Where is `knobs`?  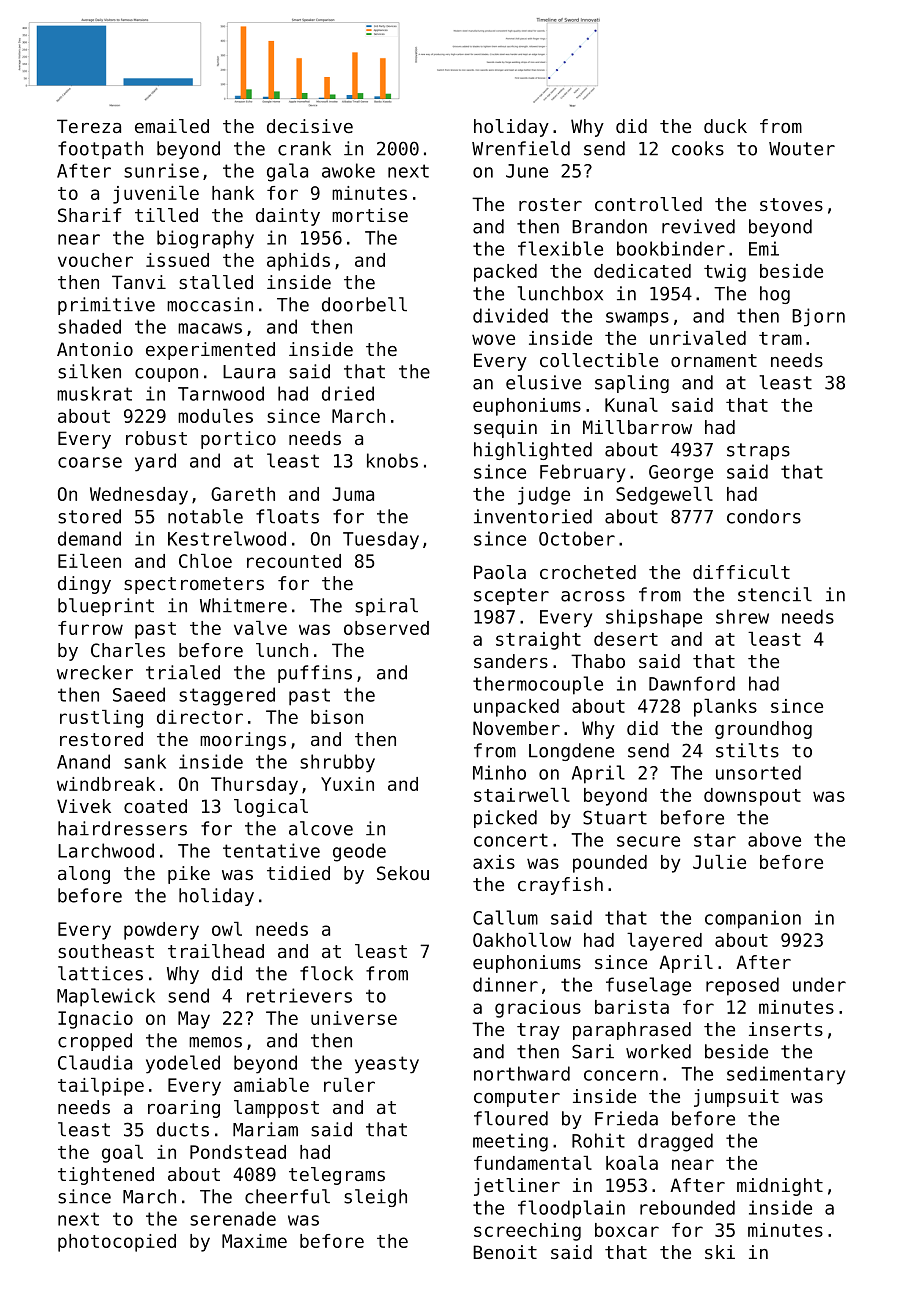
knobs is located at coordinates (392, 460).
